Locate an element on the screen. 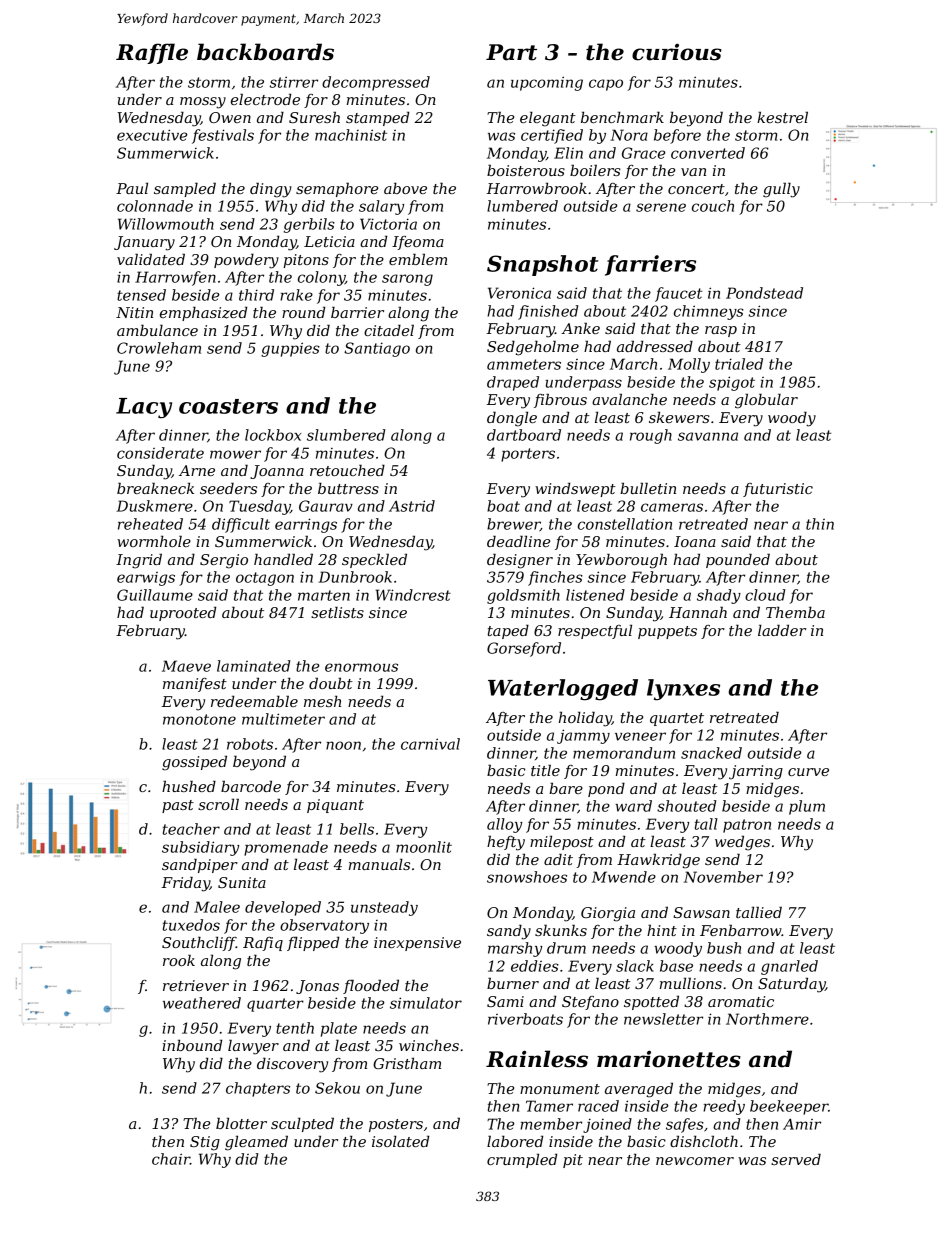 This screenshot has width=952, height=1233. porters is located at coordinates (528, 455).
